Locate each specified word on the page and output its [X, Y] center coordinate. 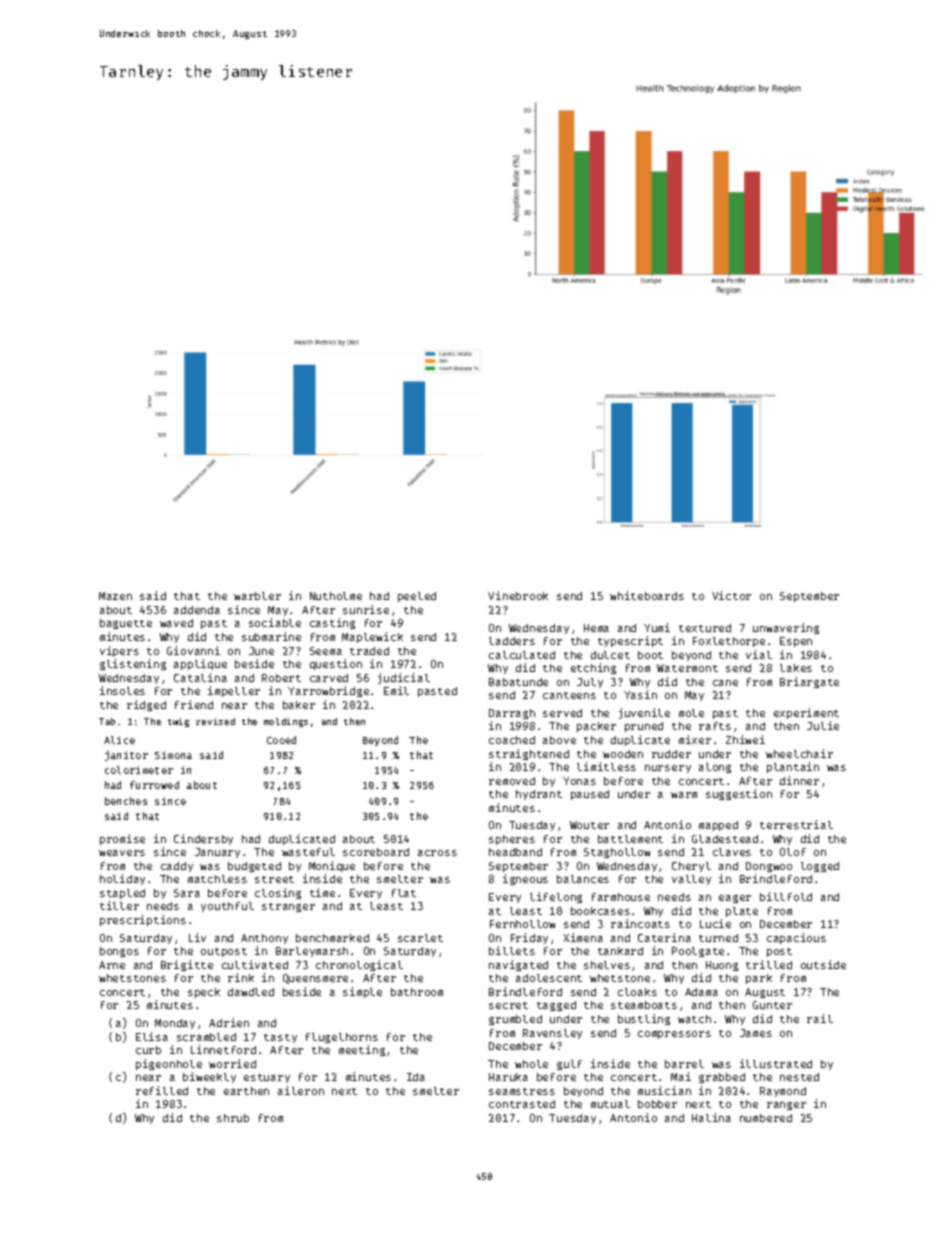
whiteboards [647, 595]
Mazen [115, 596]
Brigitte [187, 965]
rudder [671, 754]
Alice [119, 740]
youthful [227, 907]
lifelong [556, 897]
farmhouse [621, 897]
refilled [162, 1090]
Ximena [583, 937]
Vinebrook [518, 595]
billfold [786, 896]
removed [512, 781]
